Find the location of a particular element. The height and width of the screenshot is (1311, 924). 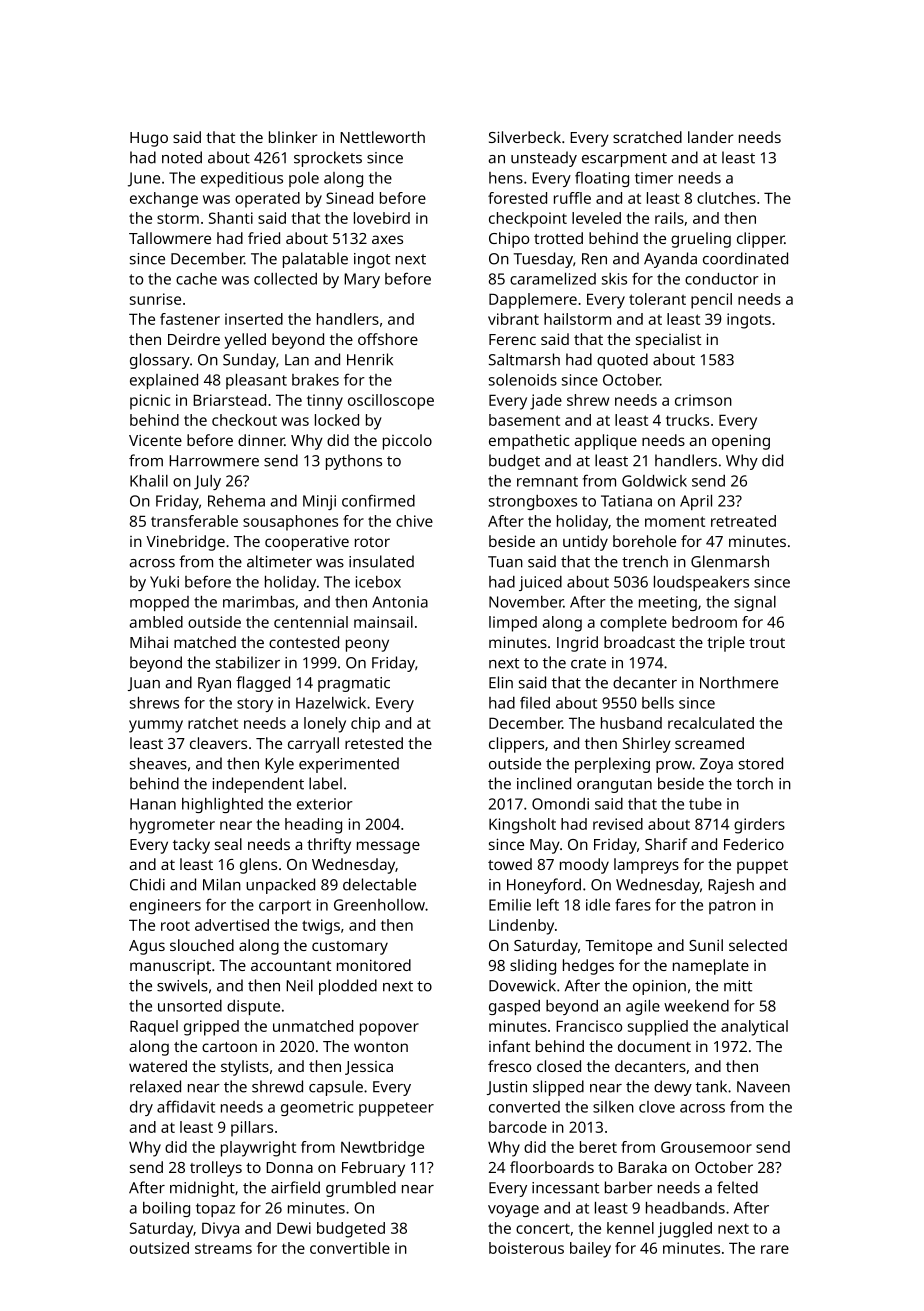

highlighted is located at coordinates (222, 805).
